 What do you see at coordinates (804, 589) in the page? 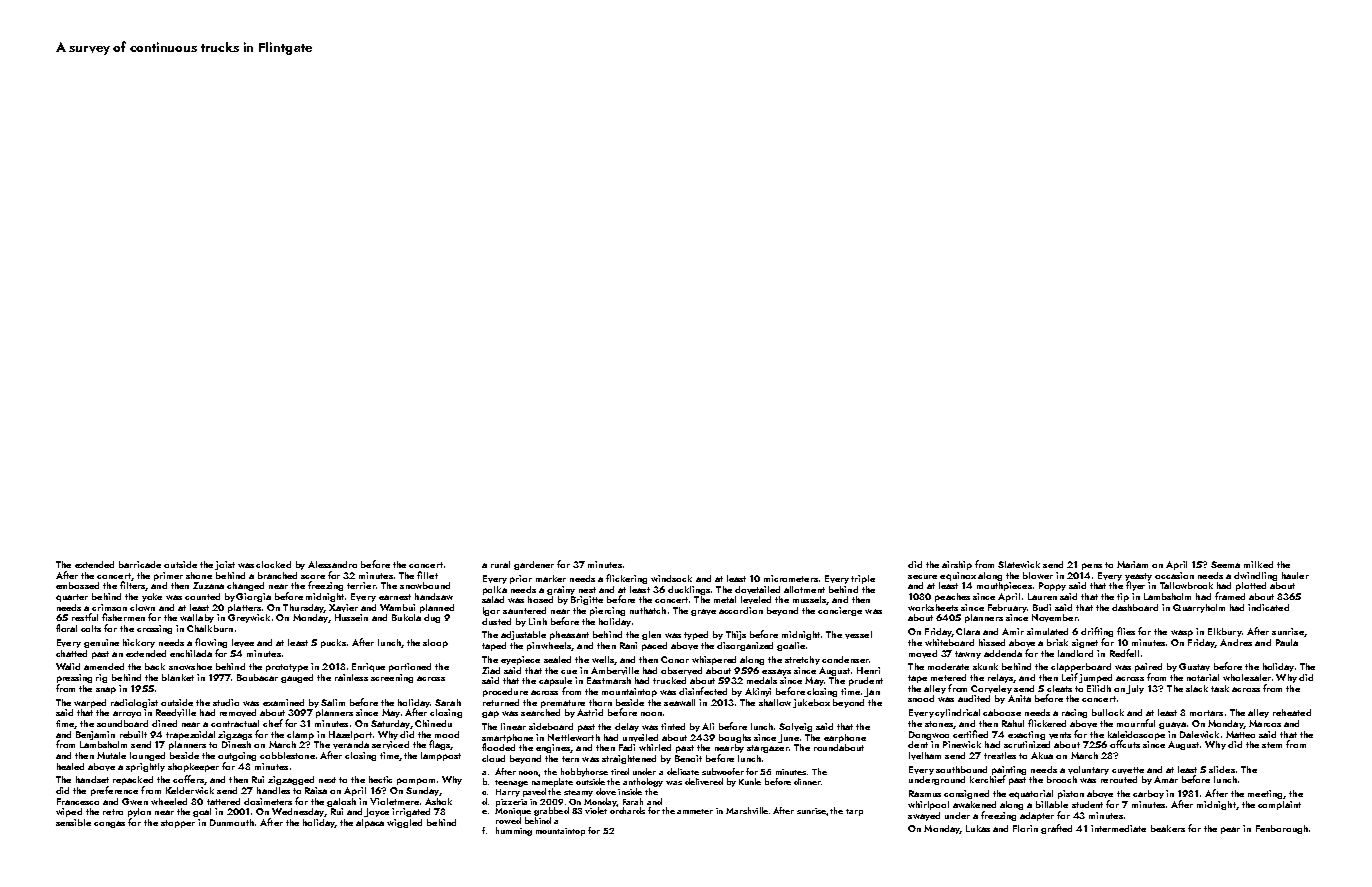
I see `allotment` at bounding box center [804, 589].
